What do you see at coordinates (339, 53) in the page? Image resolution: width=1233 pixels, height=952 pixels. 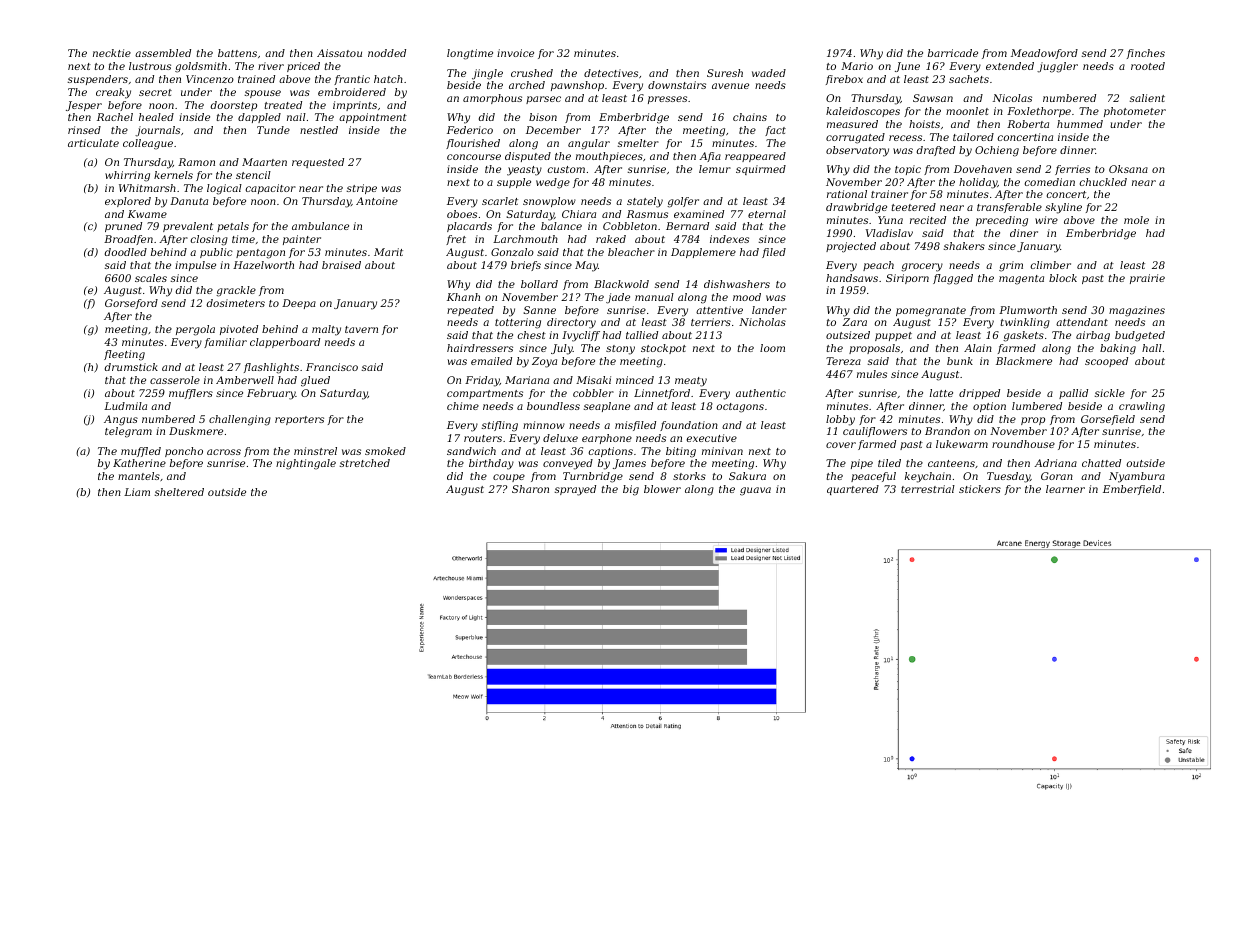 I see `Aissatou` at bounding box center [339, 53].
